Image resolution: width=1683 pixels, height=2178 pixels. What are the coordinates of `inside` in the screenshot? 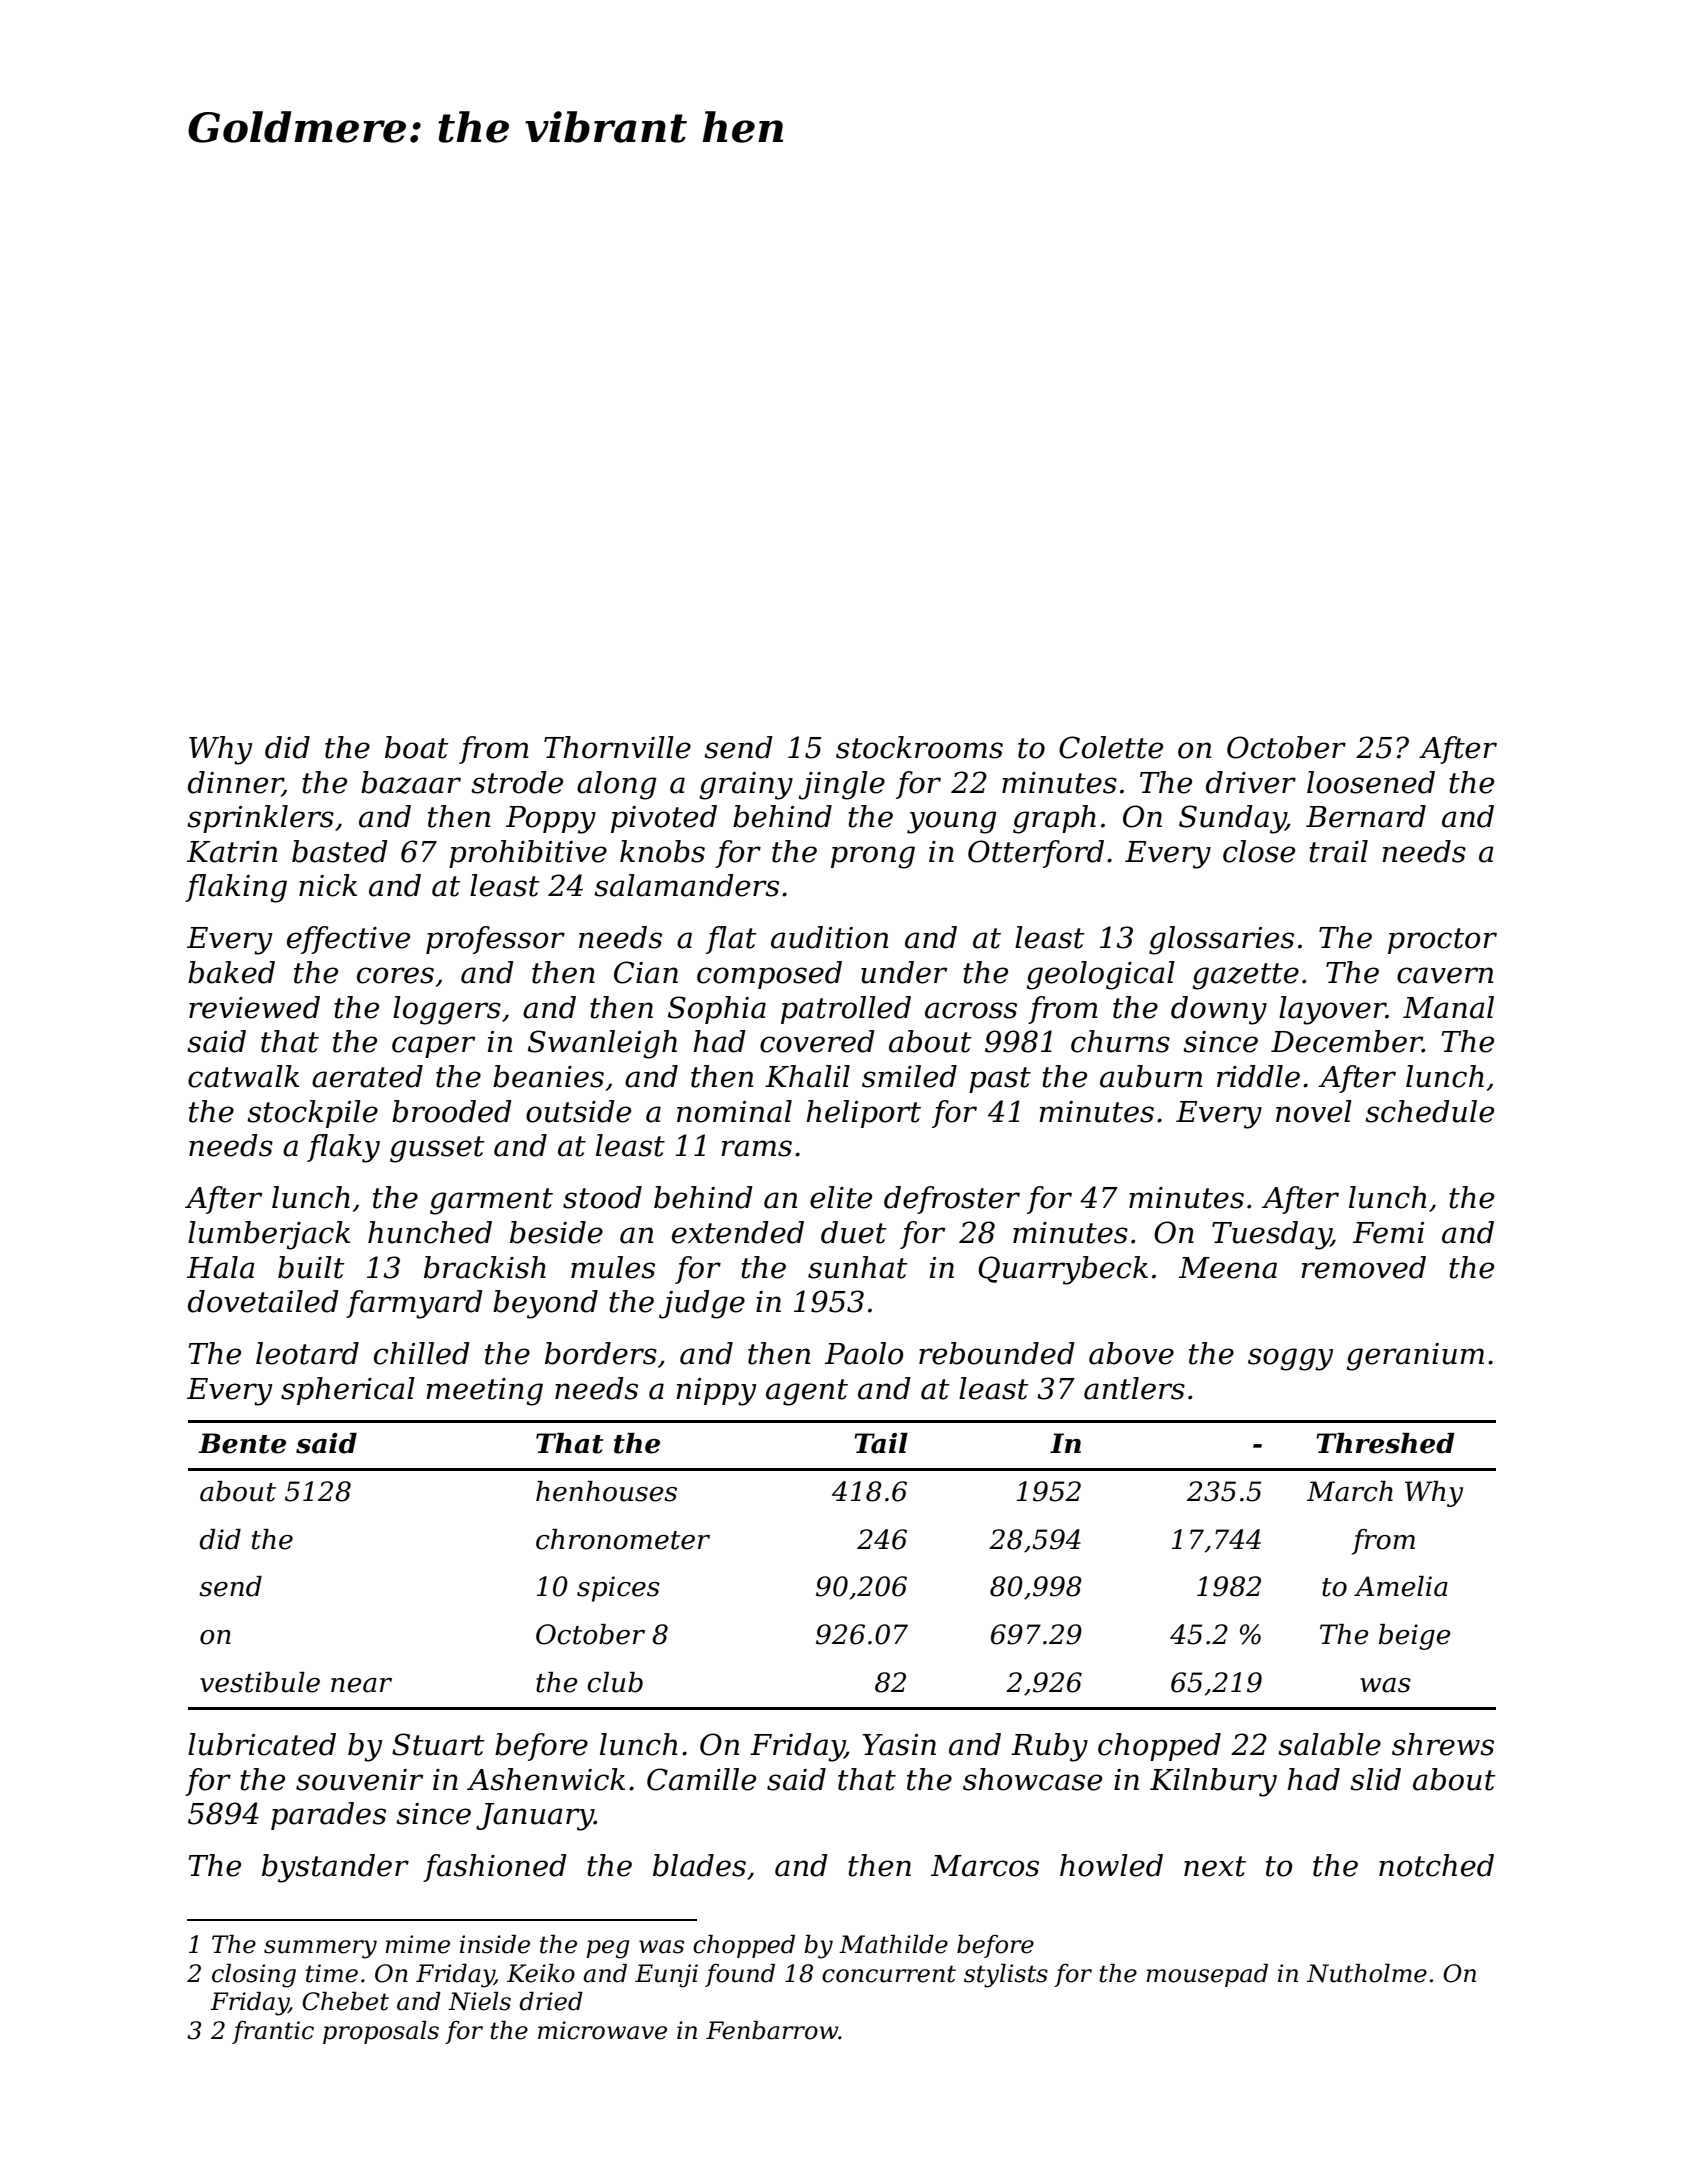 It's located at (495, 1944).
